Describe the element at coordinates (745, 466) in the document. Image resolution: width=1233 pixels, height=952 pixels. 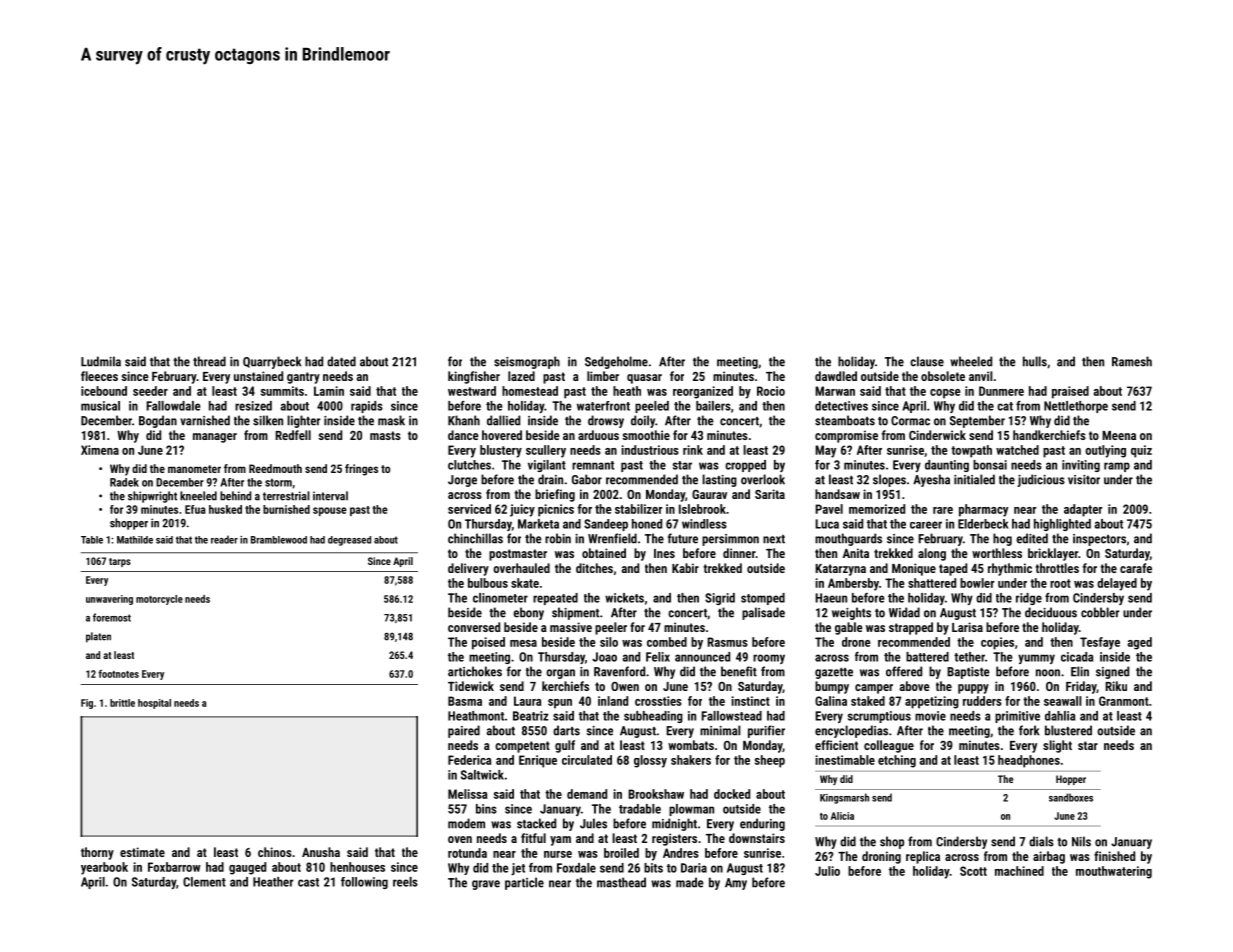
I see `cropped` at that location.
